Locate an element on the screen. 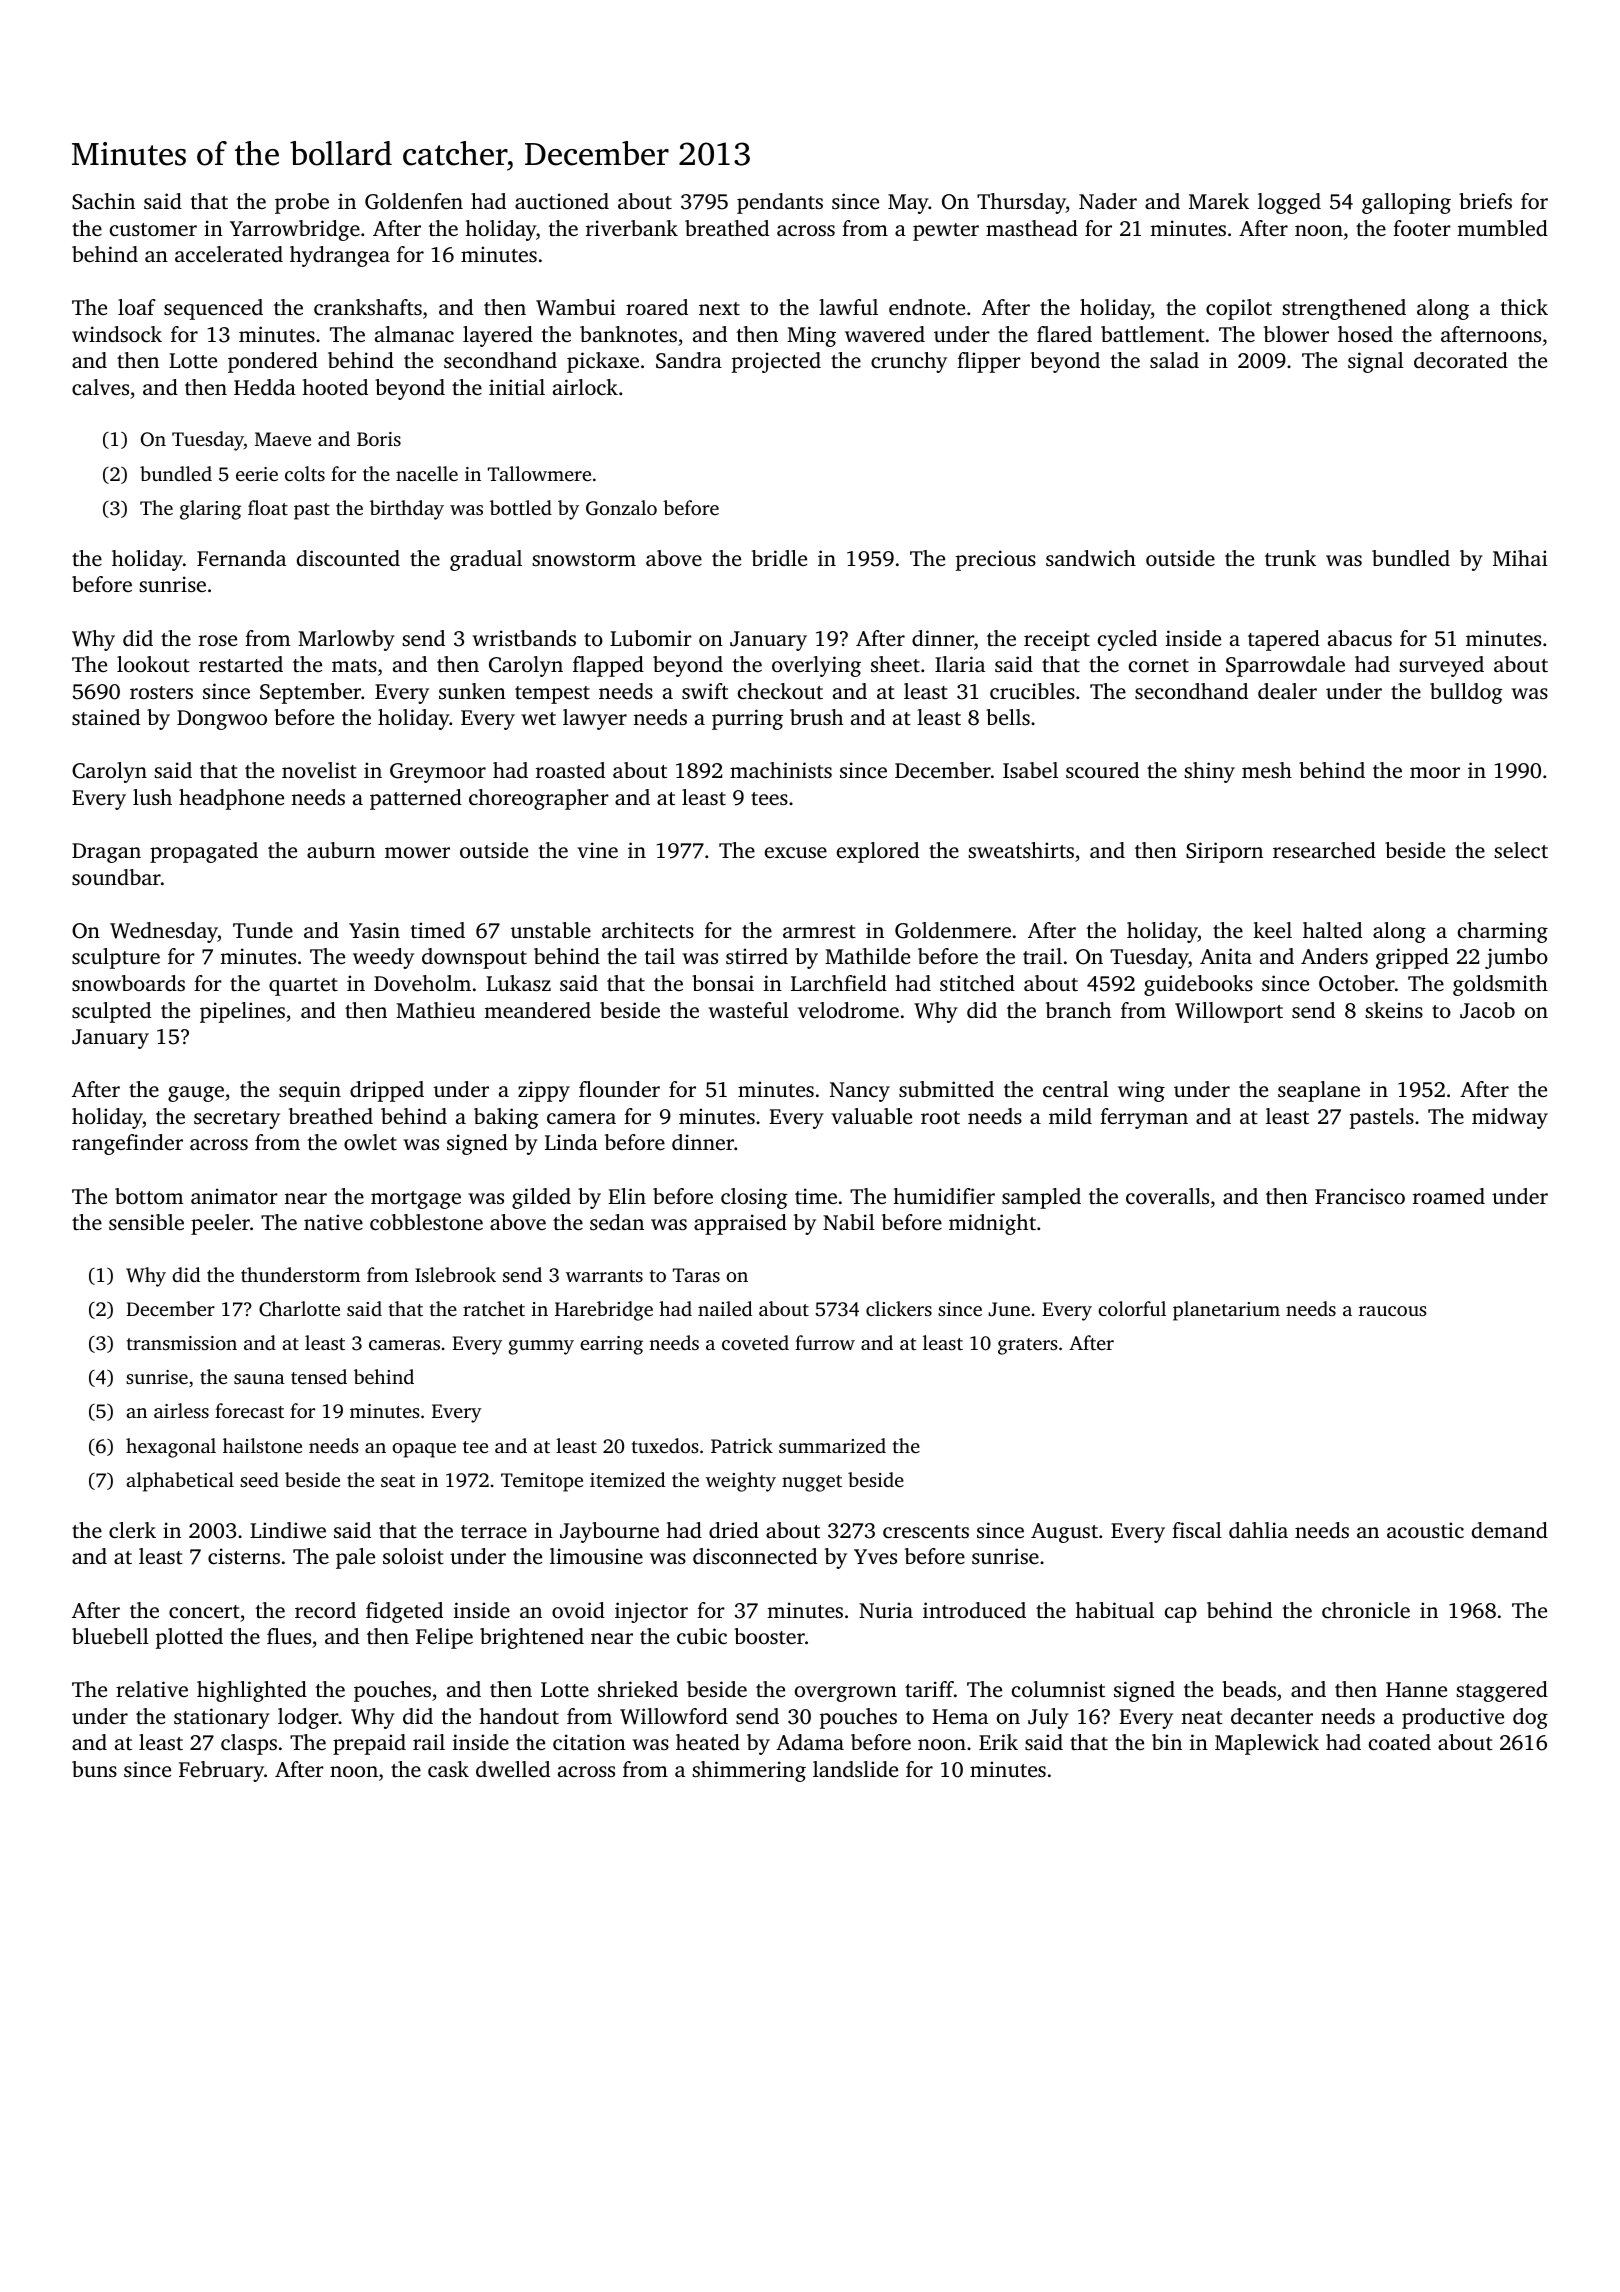 This screenshot has height=2292, width=1620. zippy is located at coordinates (544, 1091).
